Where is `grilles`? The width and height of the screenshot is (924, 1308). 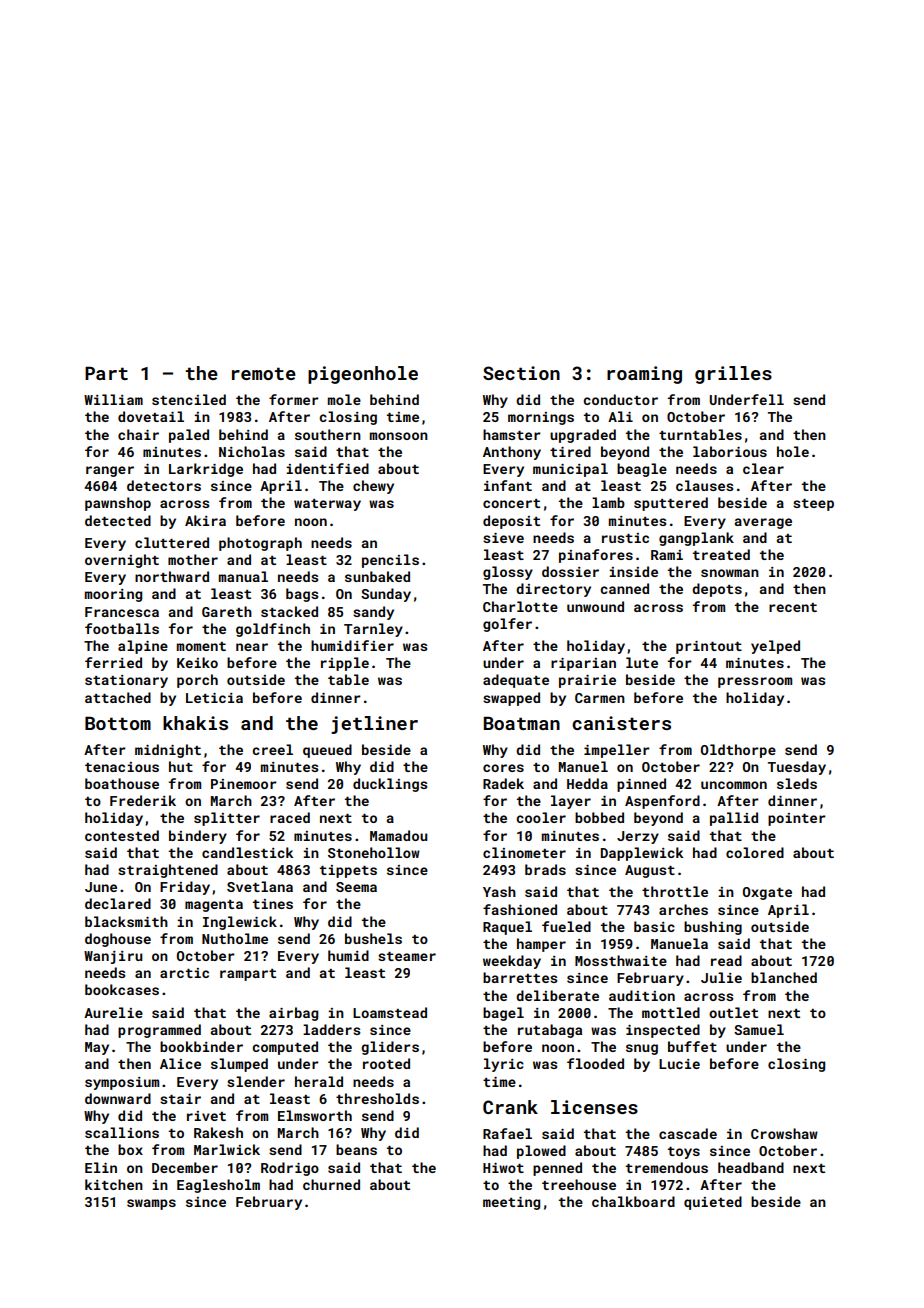 grilles is located at coordinates (733, 375).
